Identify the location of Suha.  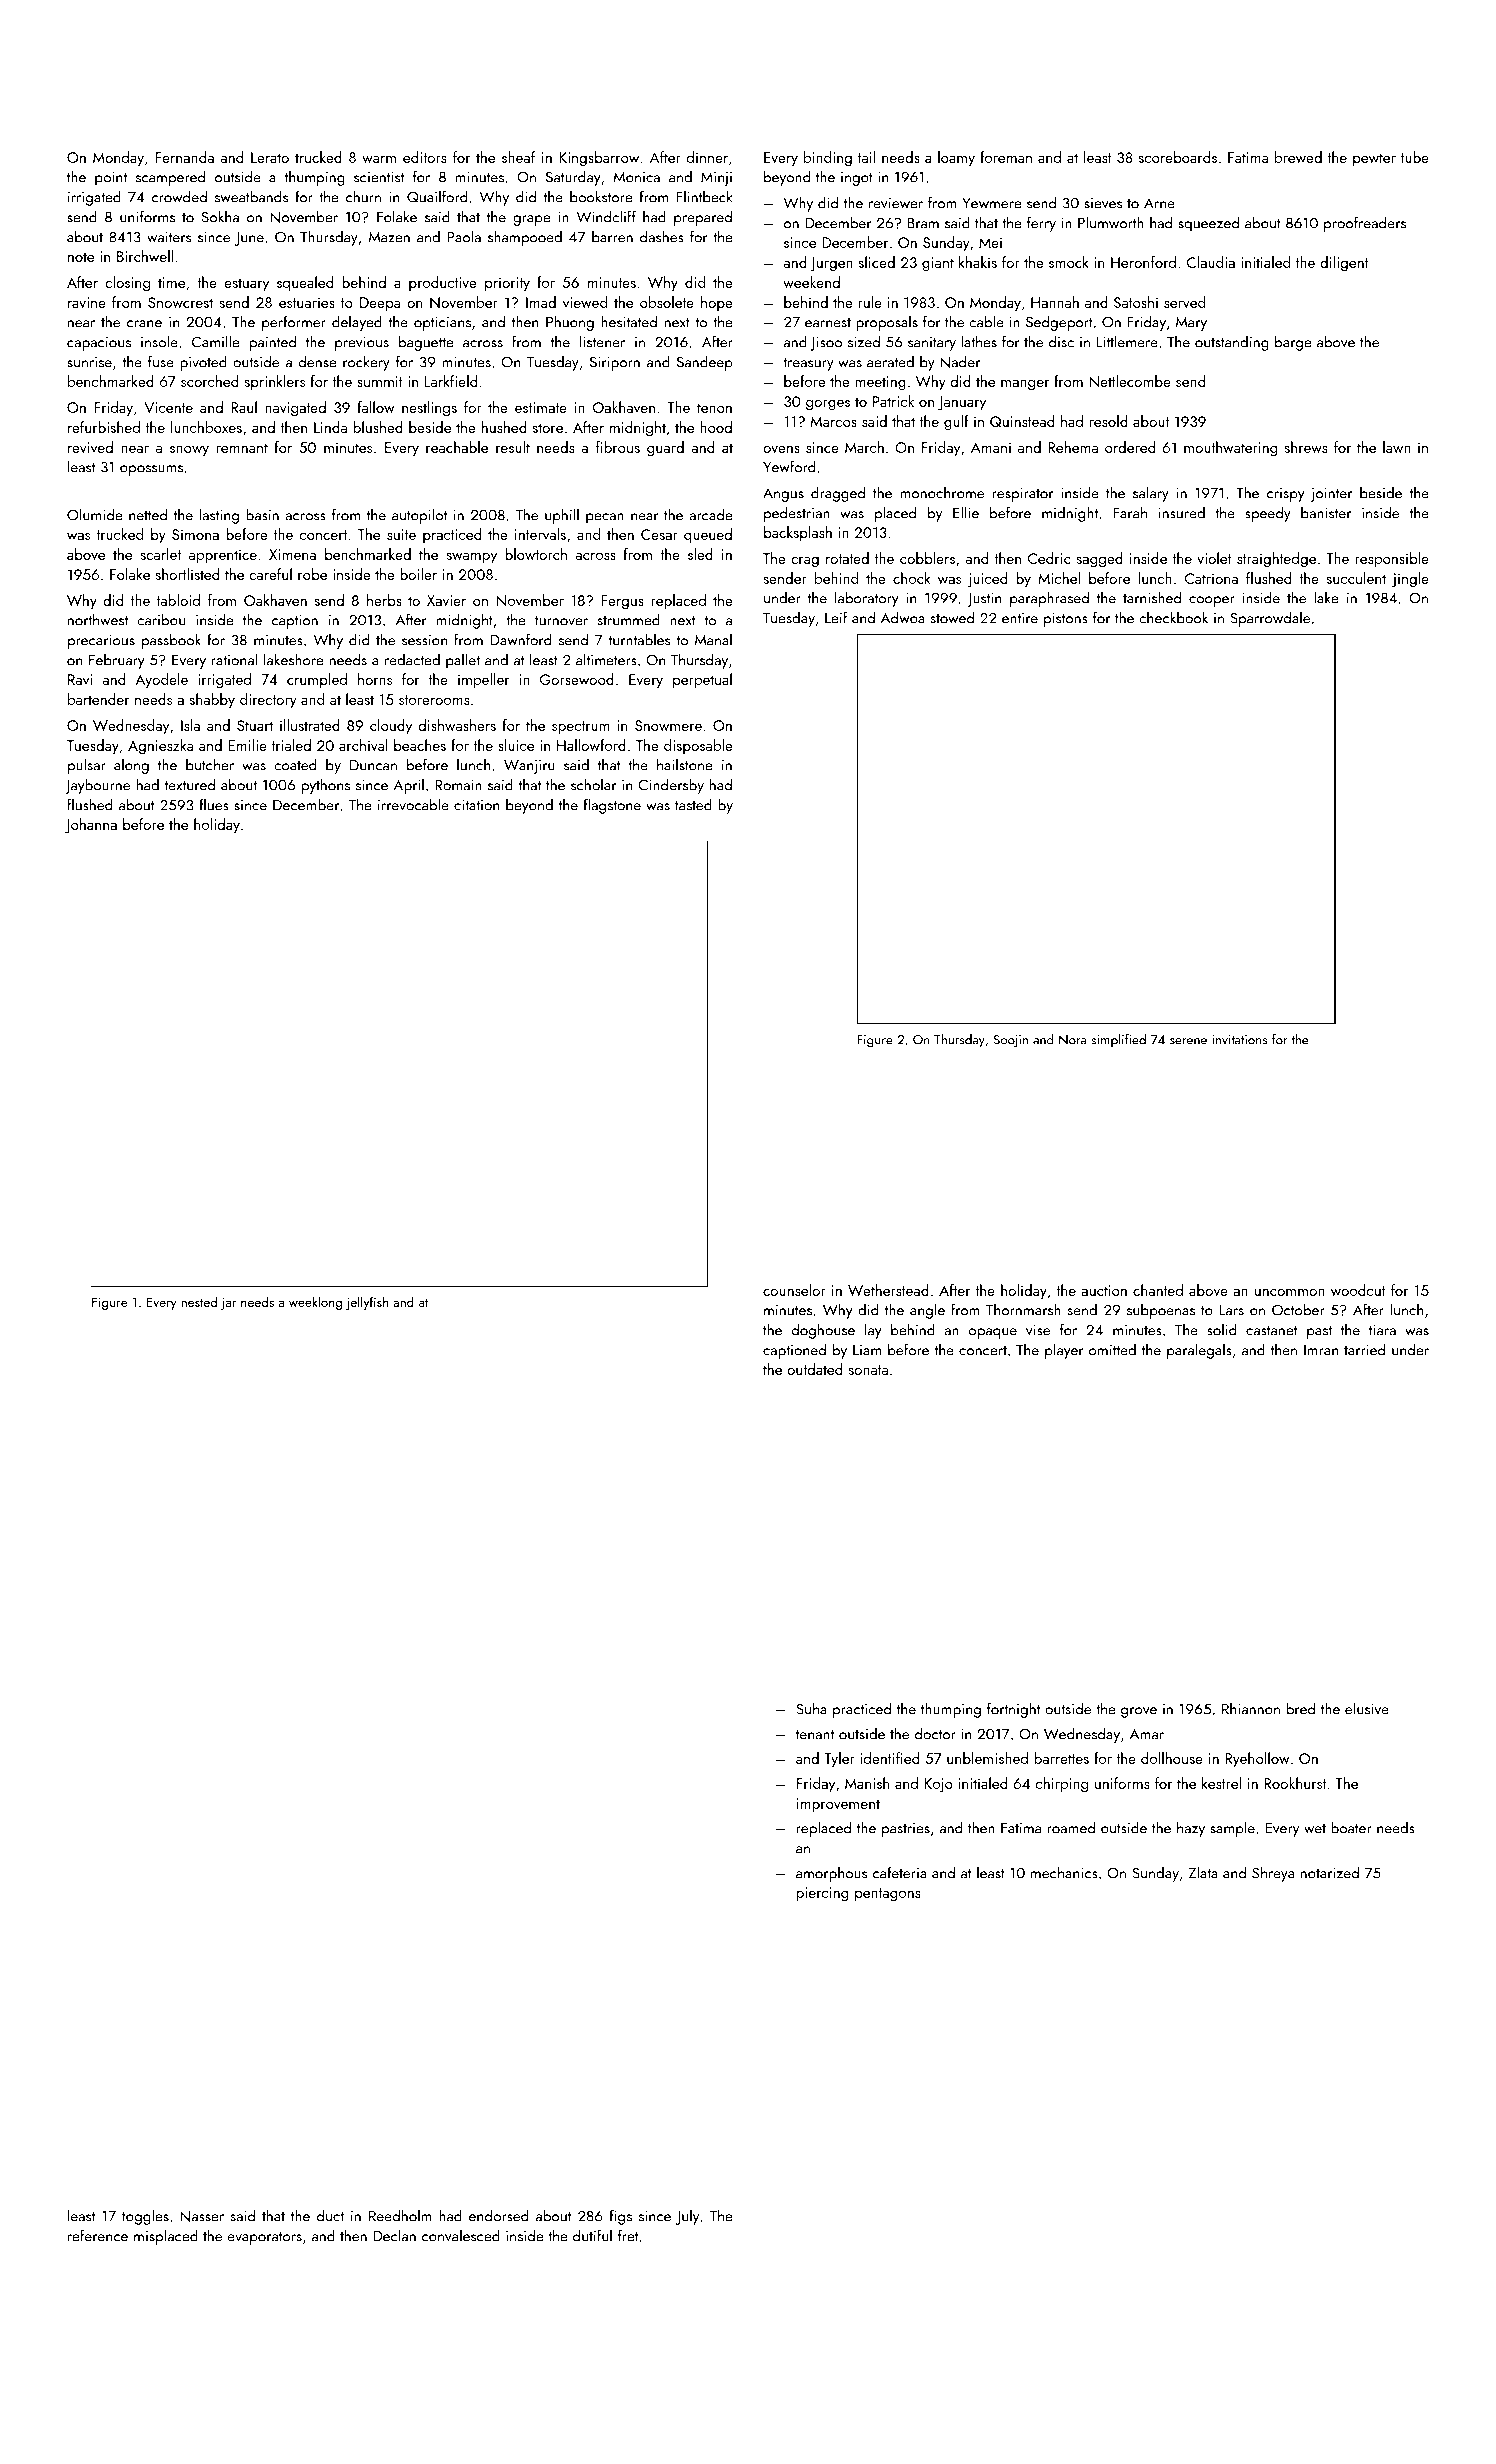
(811, 1708).
